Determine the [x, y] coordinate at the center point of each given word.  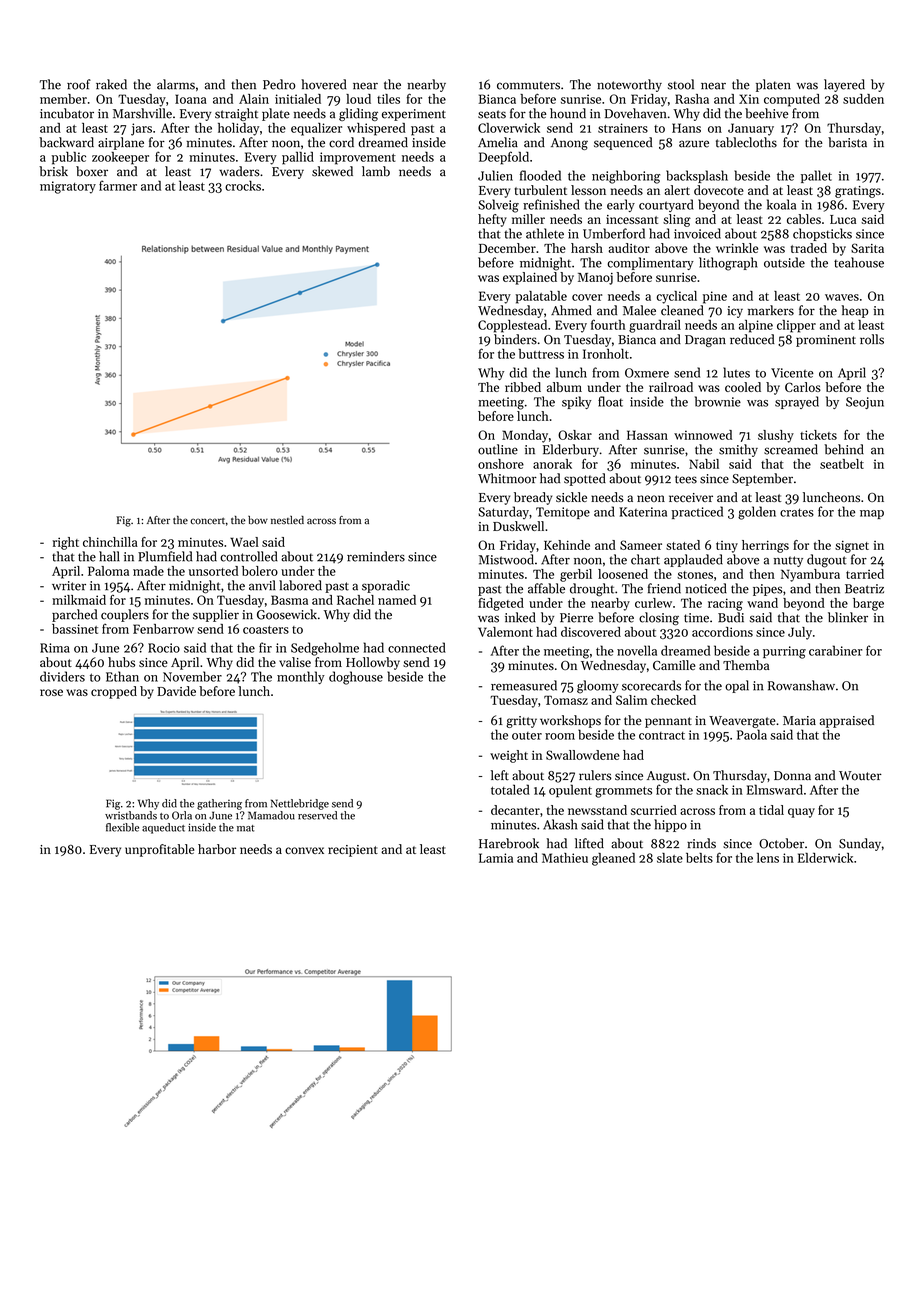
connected [417, 647]
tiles [388, 99]
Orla [182, 815]
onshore [501, 464]
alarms [176, 84]
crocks [243, 186]
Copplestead [512, 326]
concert [207, 521]
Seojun [865, 403]
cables [804, 219]
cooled [743, 387]
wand [762, 603]
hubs [121, 662]
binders [515, 339]
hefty [492, 220]
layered [844, 85]
